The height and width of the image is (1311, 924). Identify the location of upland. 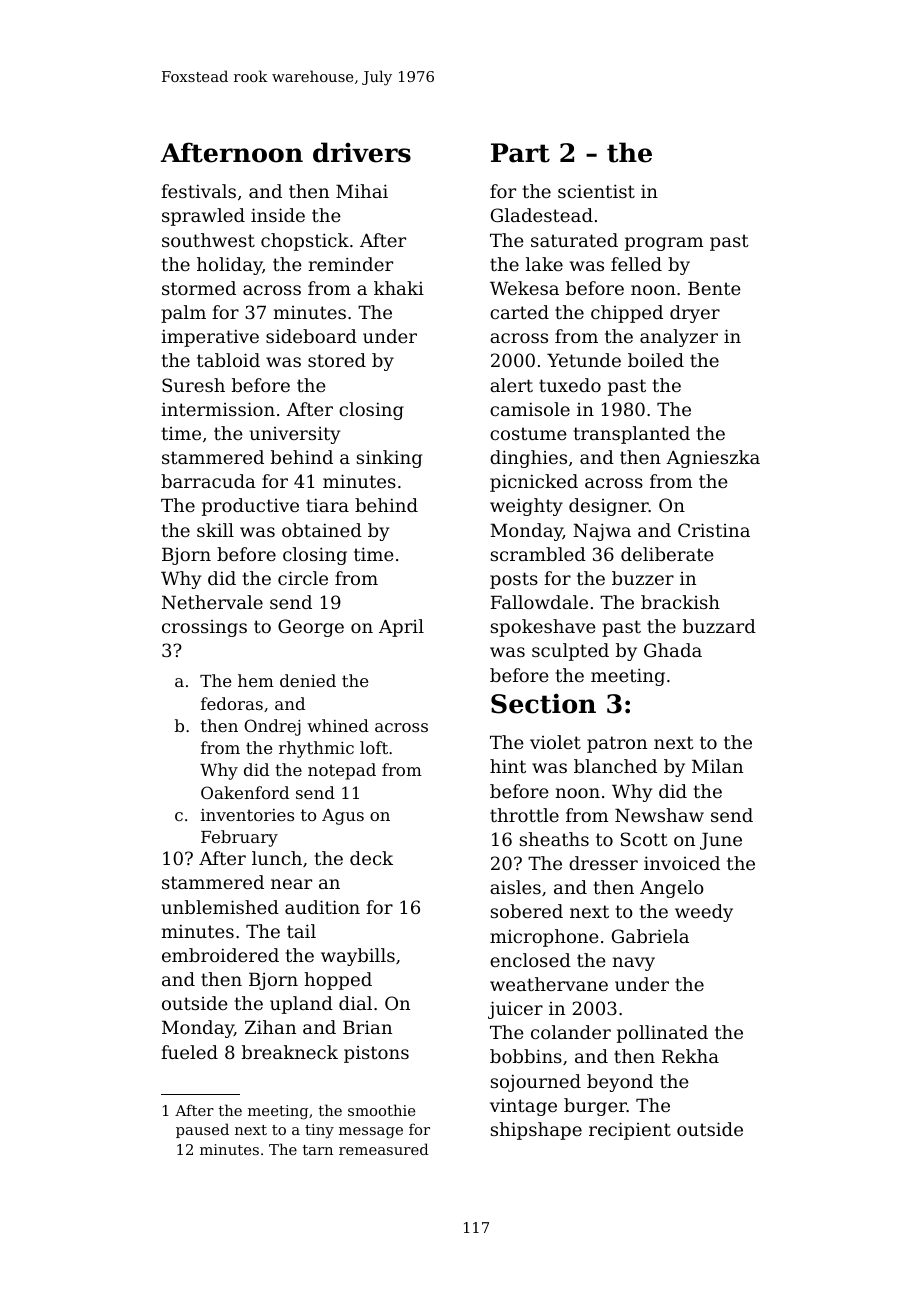
(301, 1005).
